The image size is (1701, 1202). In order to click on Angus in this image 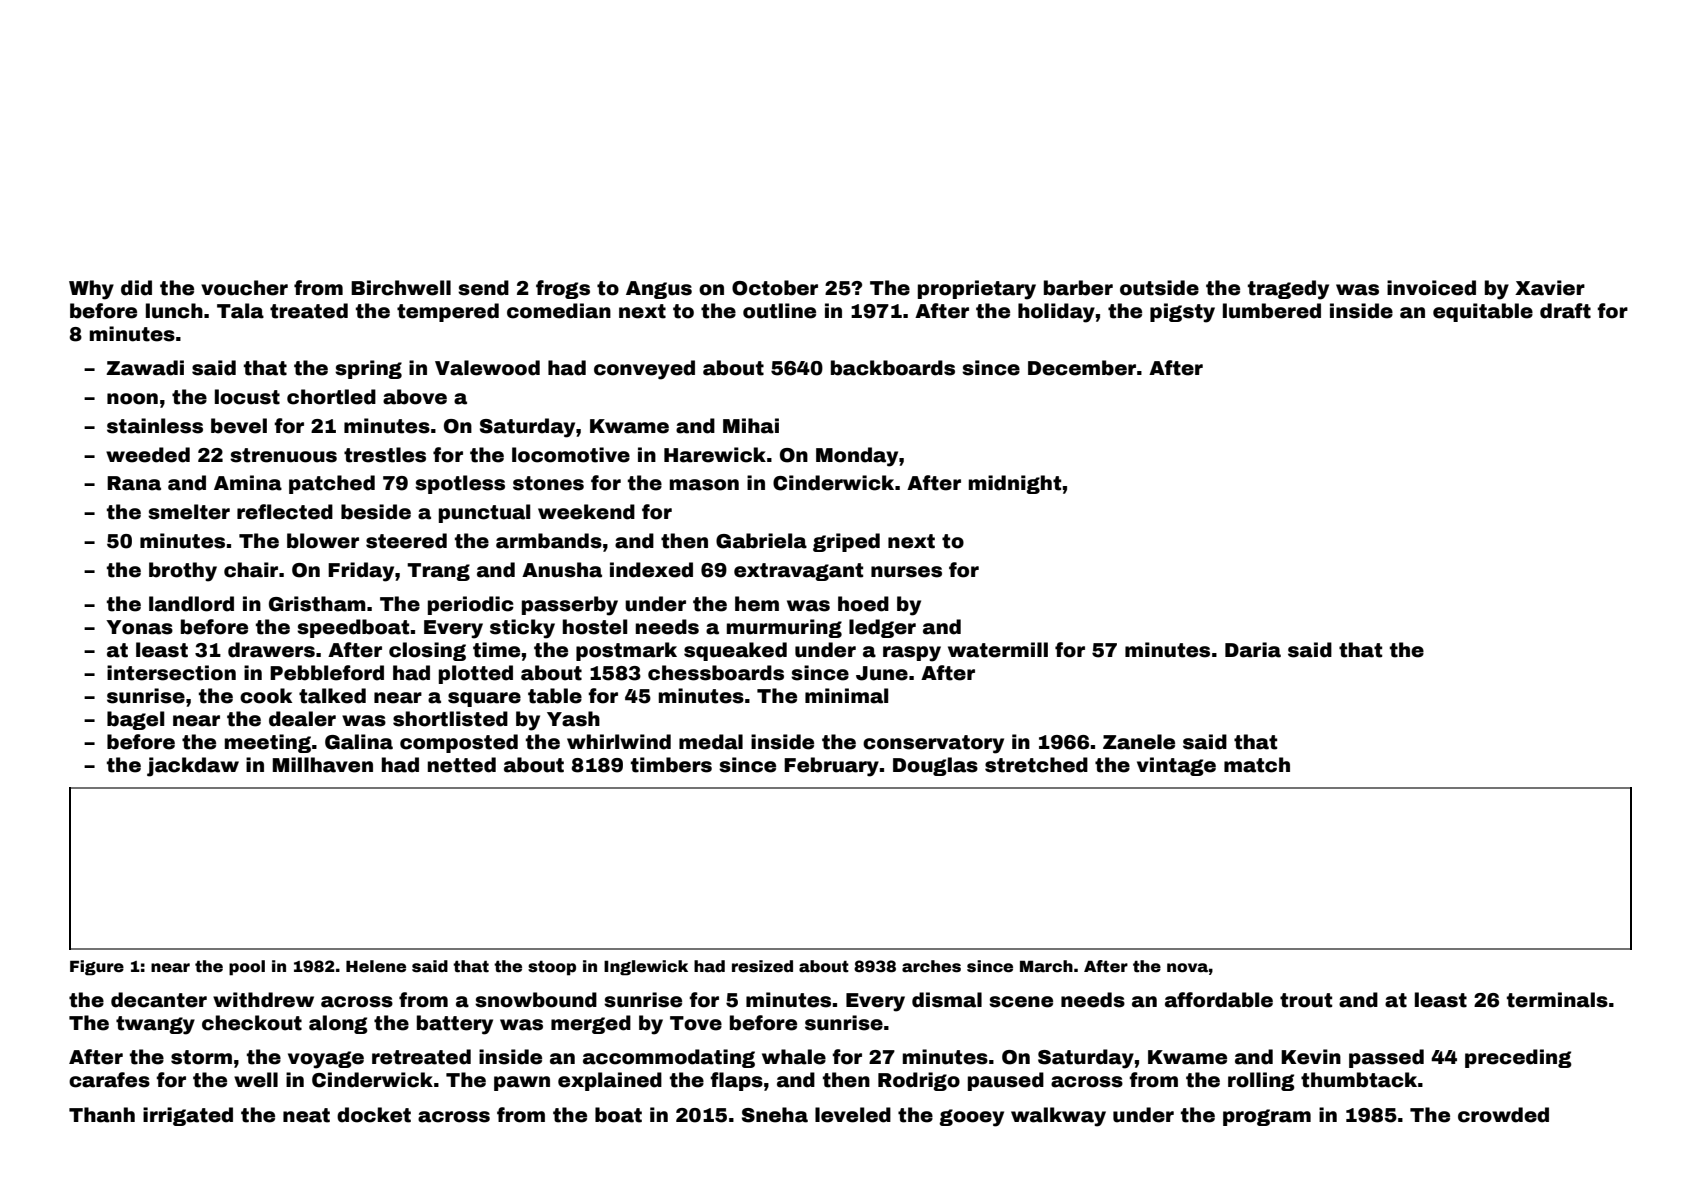, I will do `click(659, 290)`.
